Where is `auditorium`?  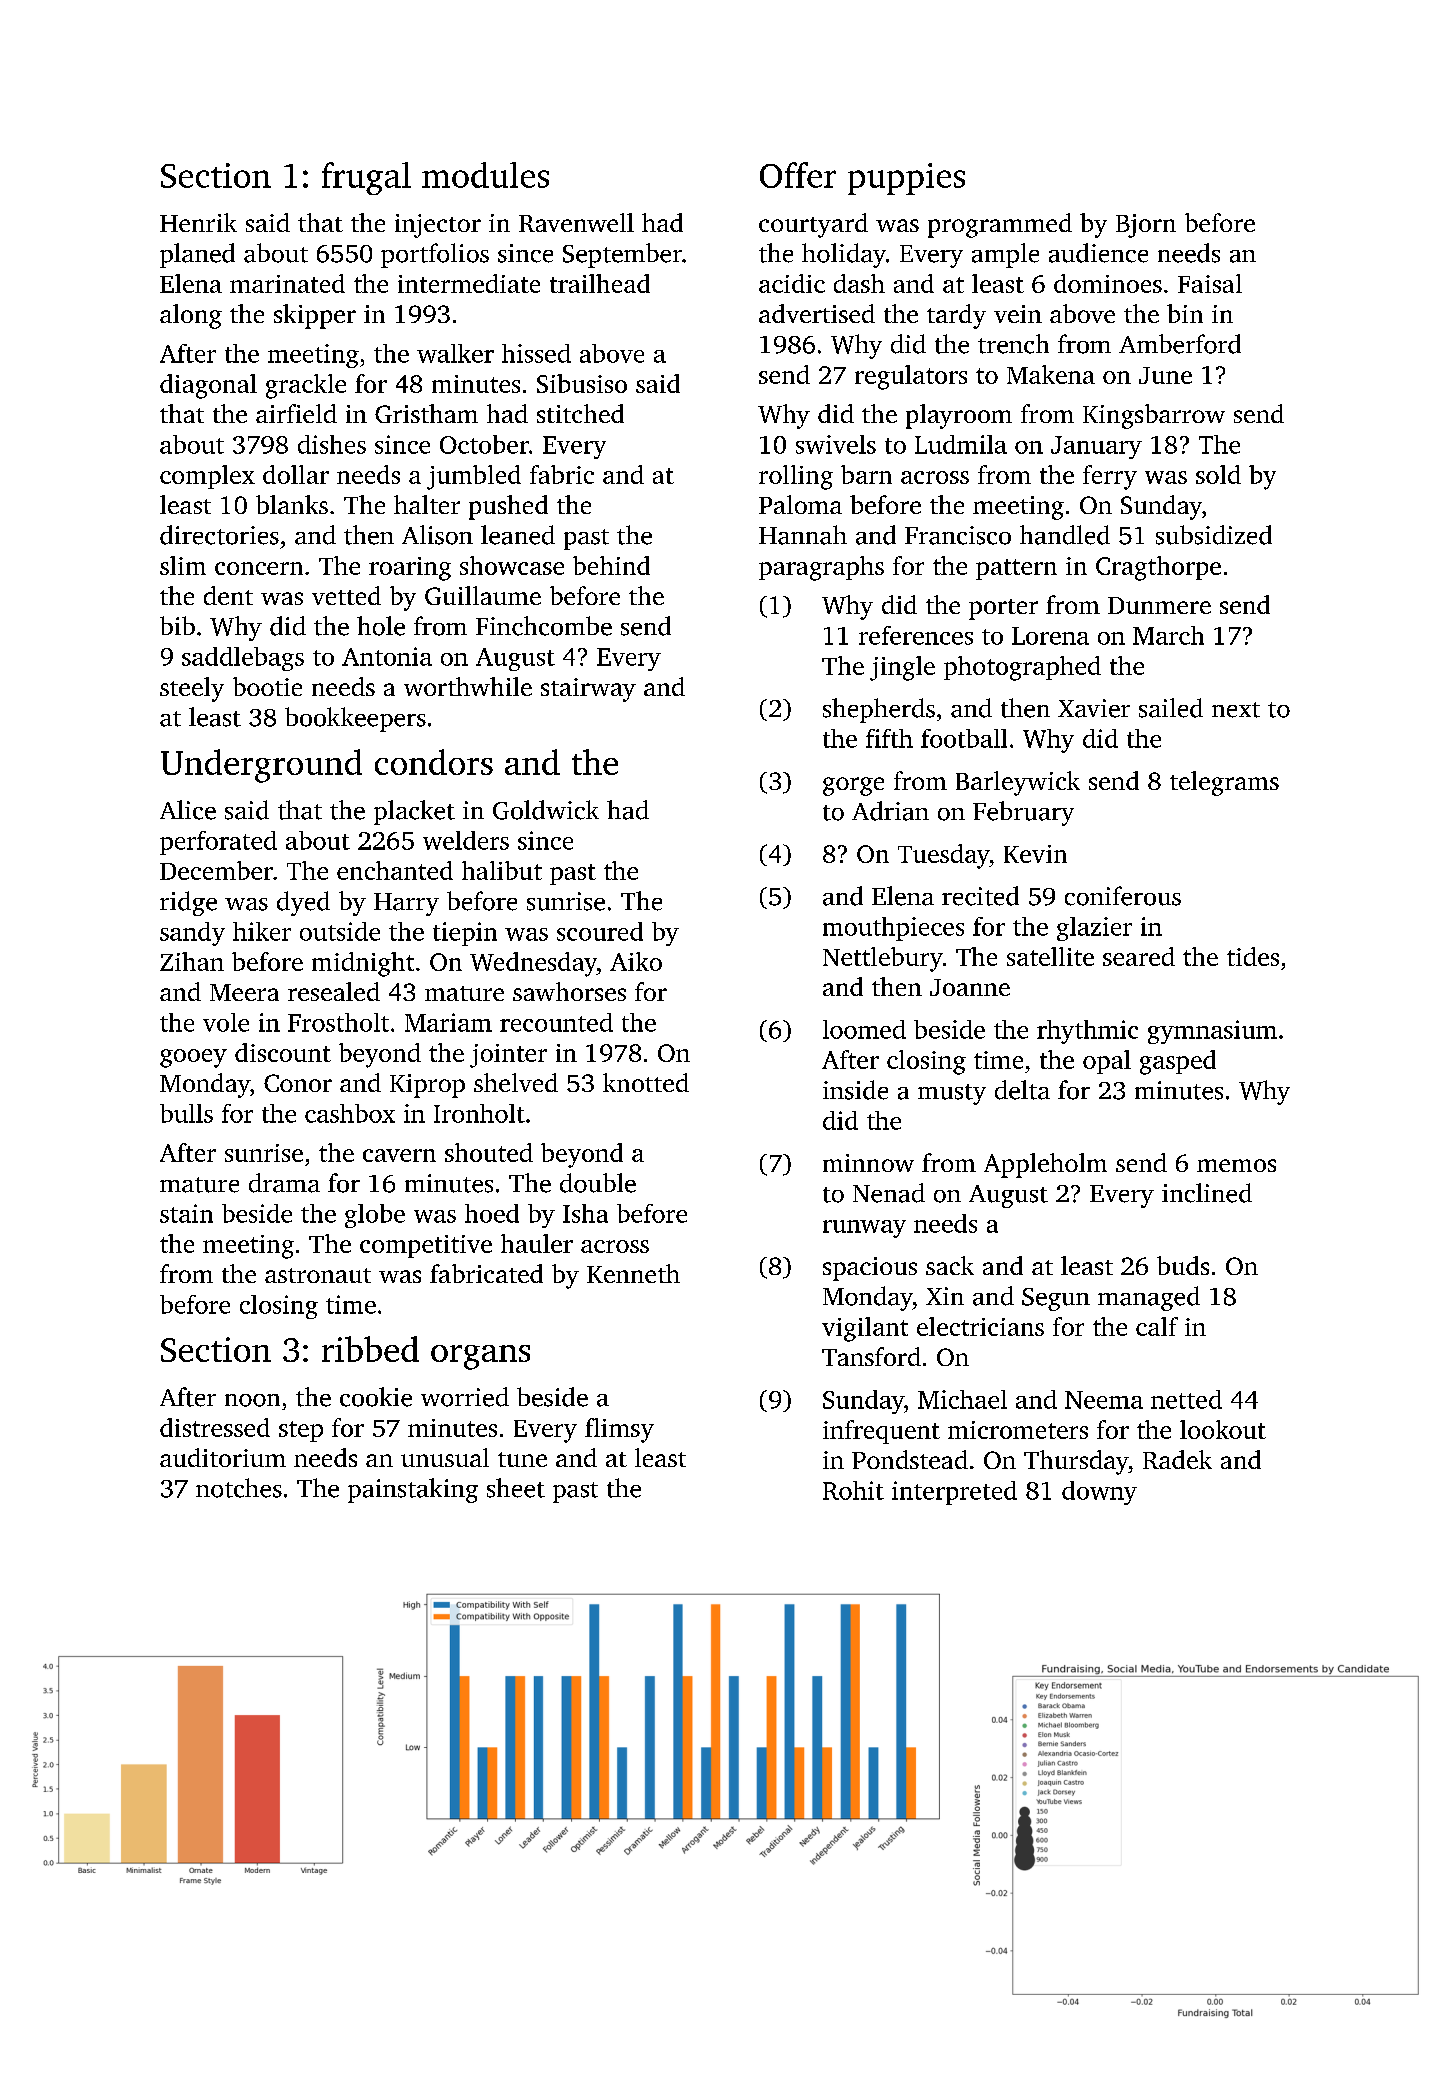 auditorium is located at coordinates (223, 1457).
